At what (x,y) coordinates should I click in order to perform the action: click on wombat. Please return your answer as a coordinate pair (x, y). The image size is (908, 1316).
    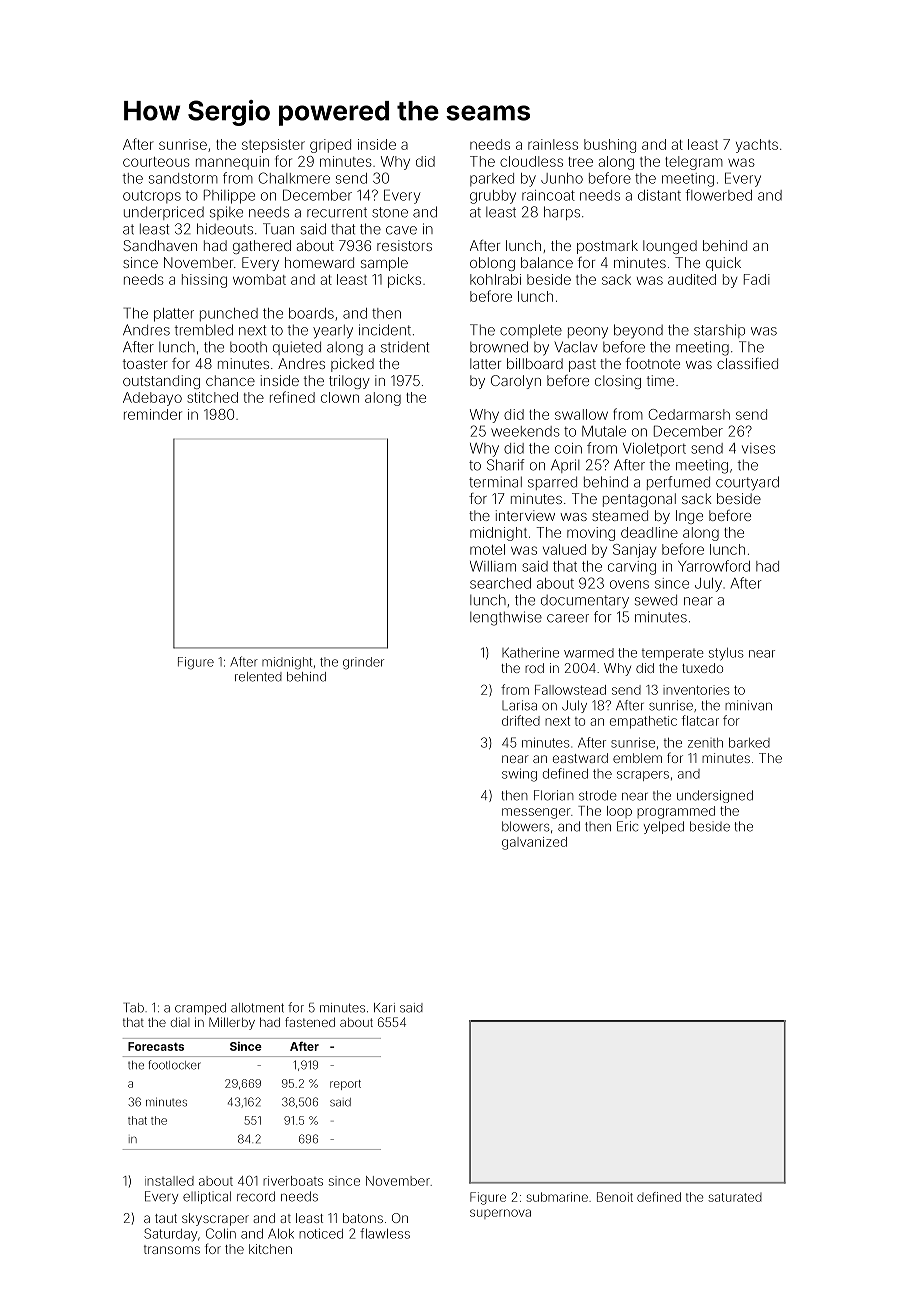
    Looking at the image, I should click on (259, 279).
